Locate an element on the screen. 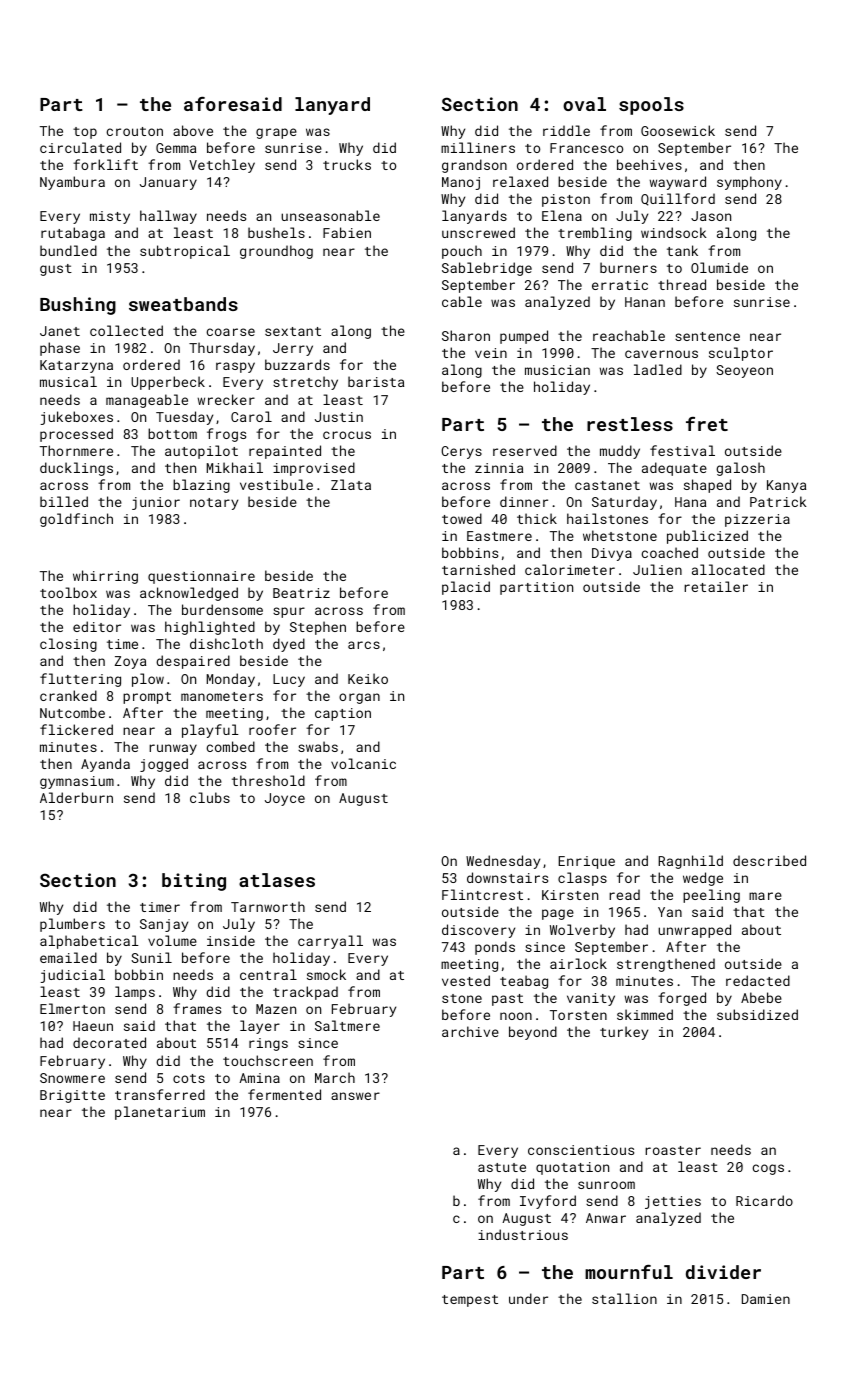  towed is located at coordinates (462, 518).
